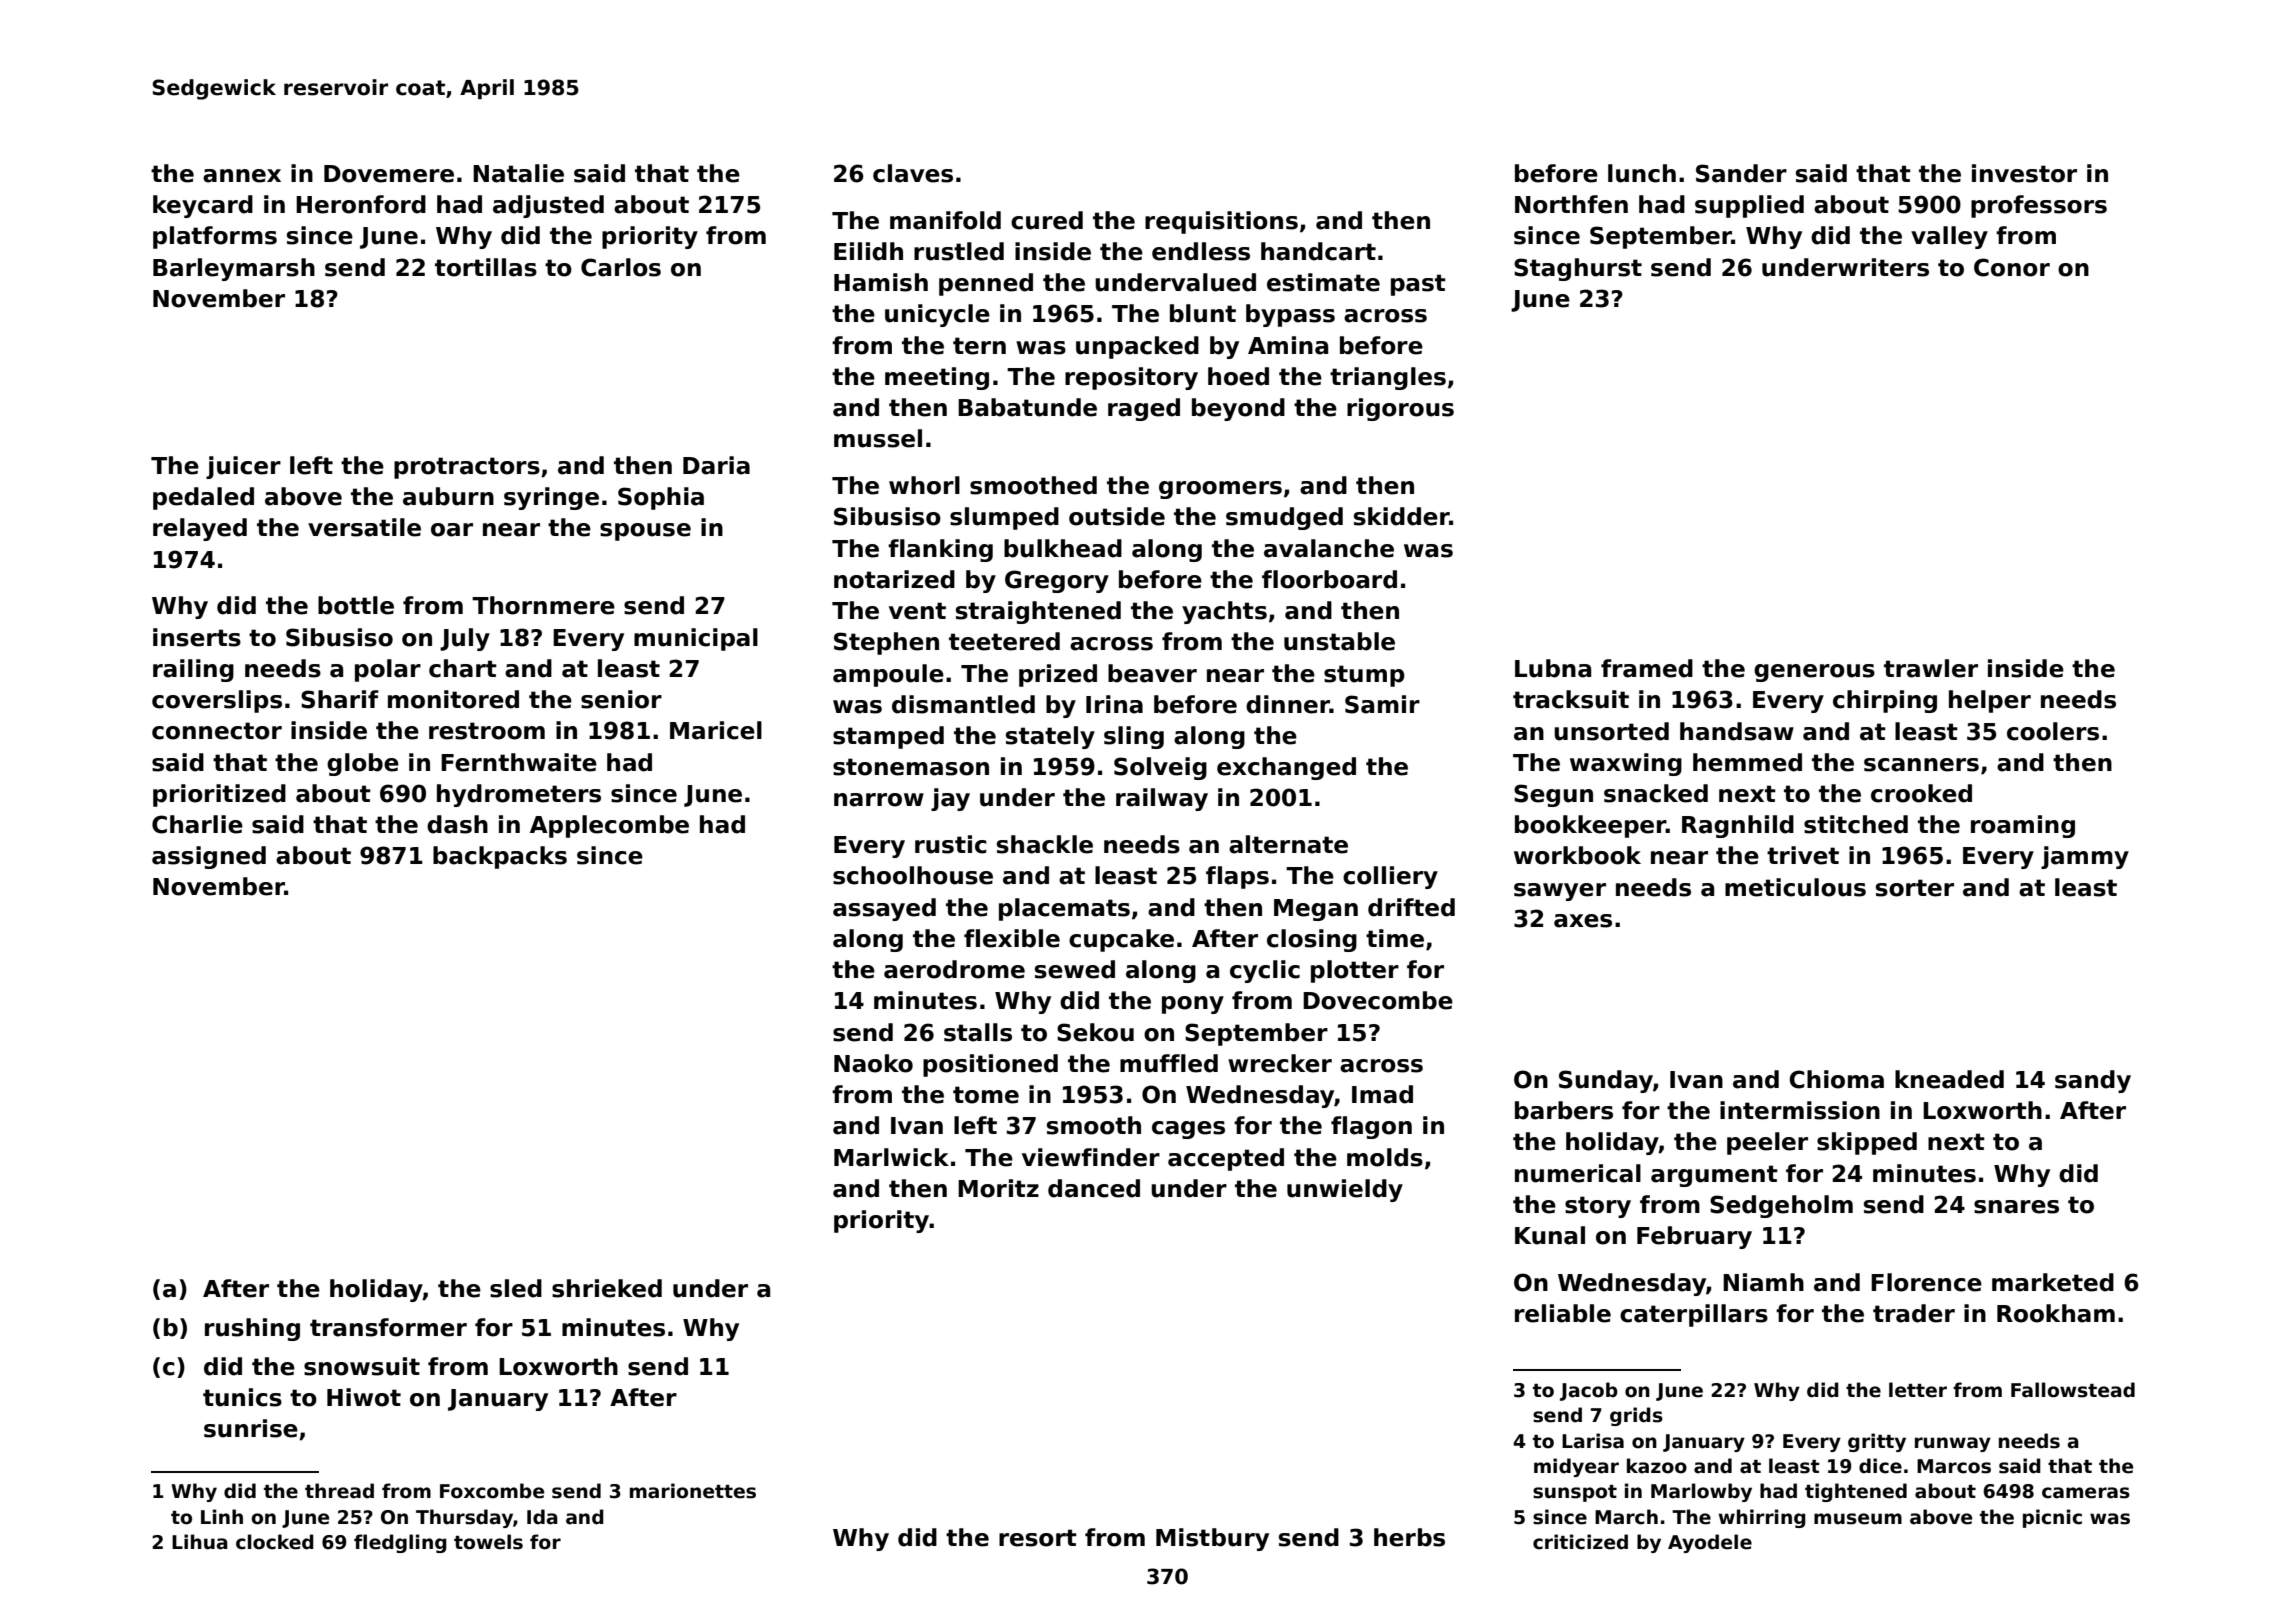 The image size is (2292, 1620). What do you see at coordinates (1137, 347) in the screenshot?
I see `unpacked` at bounding box center [1137, 347].
